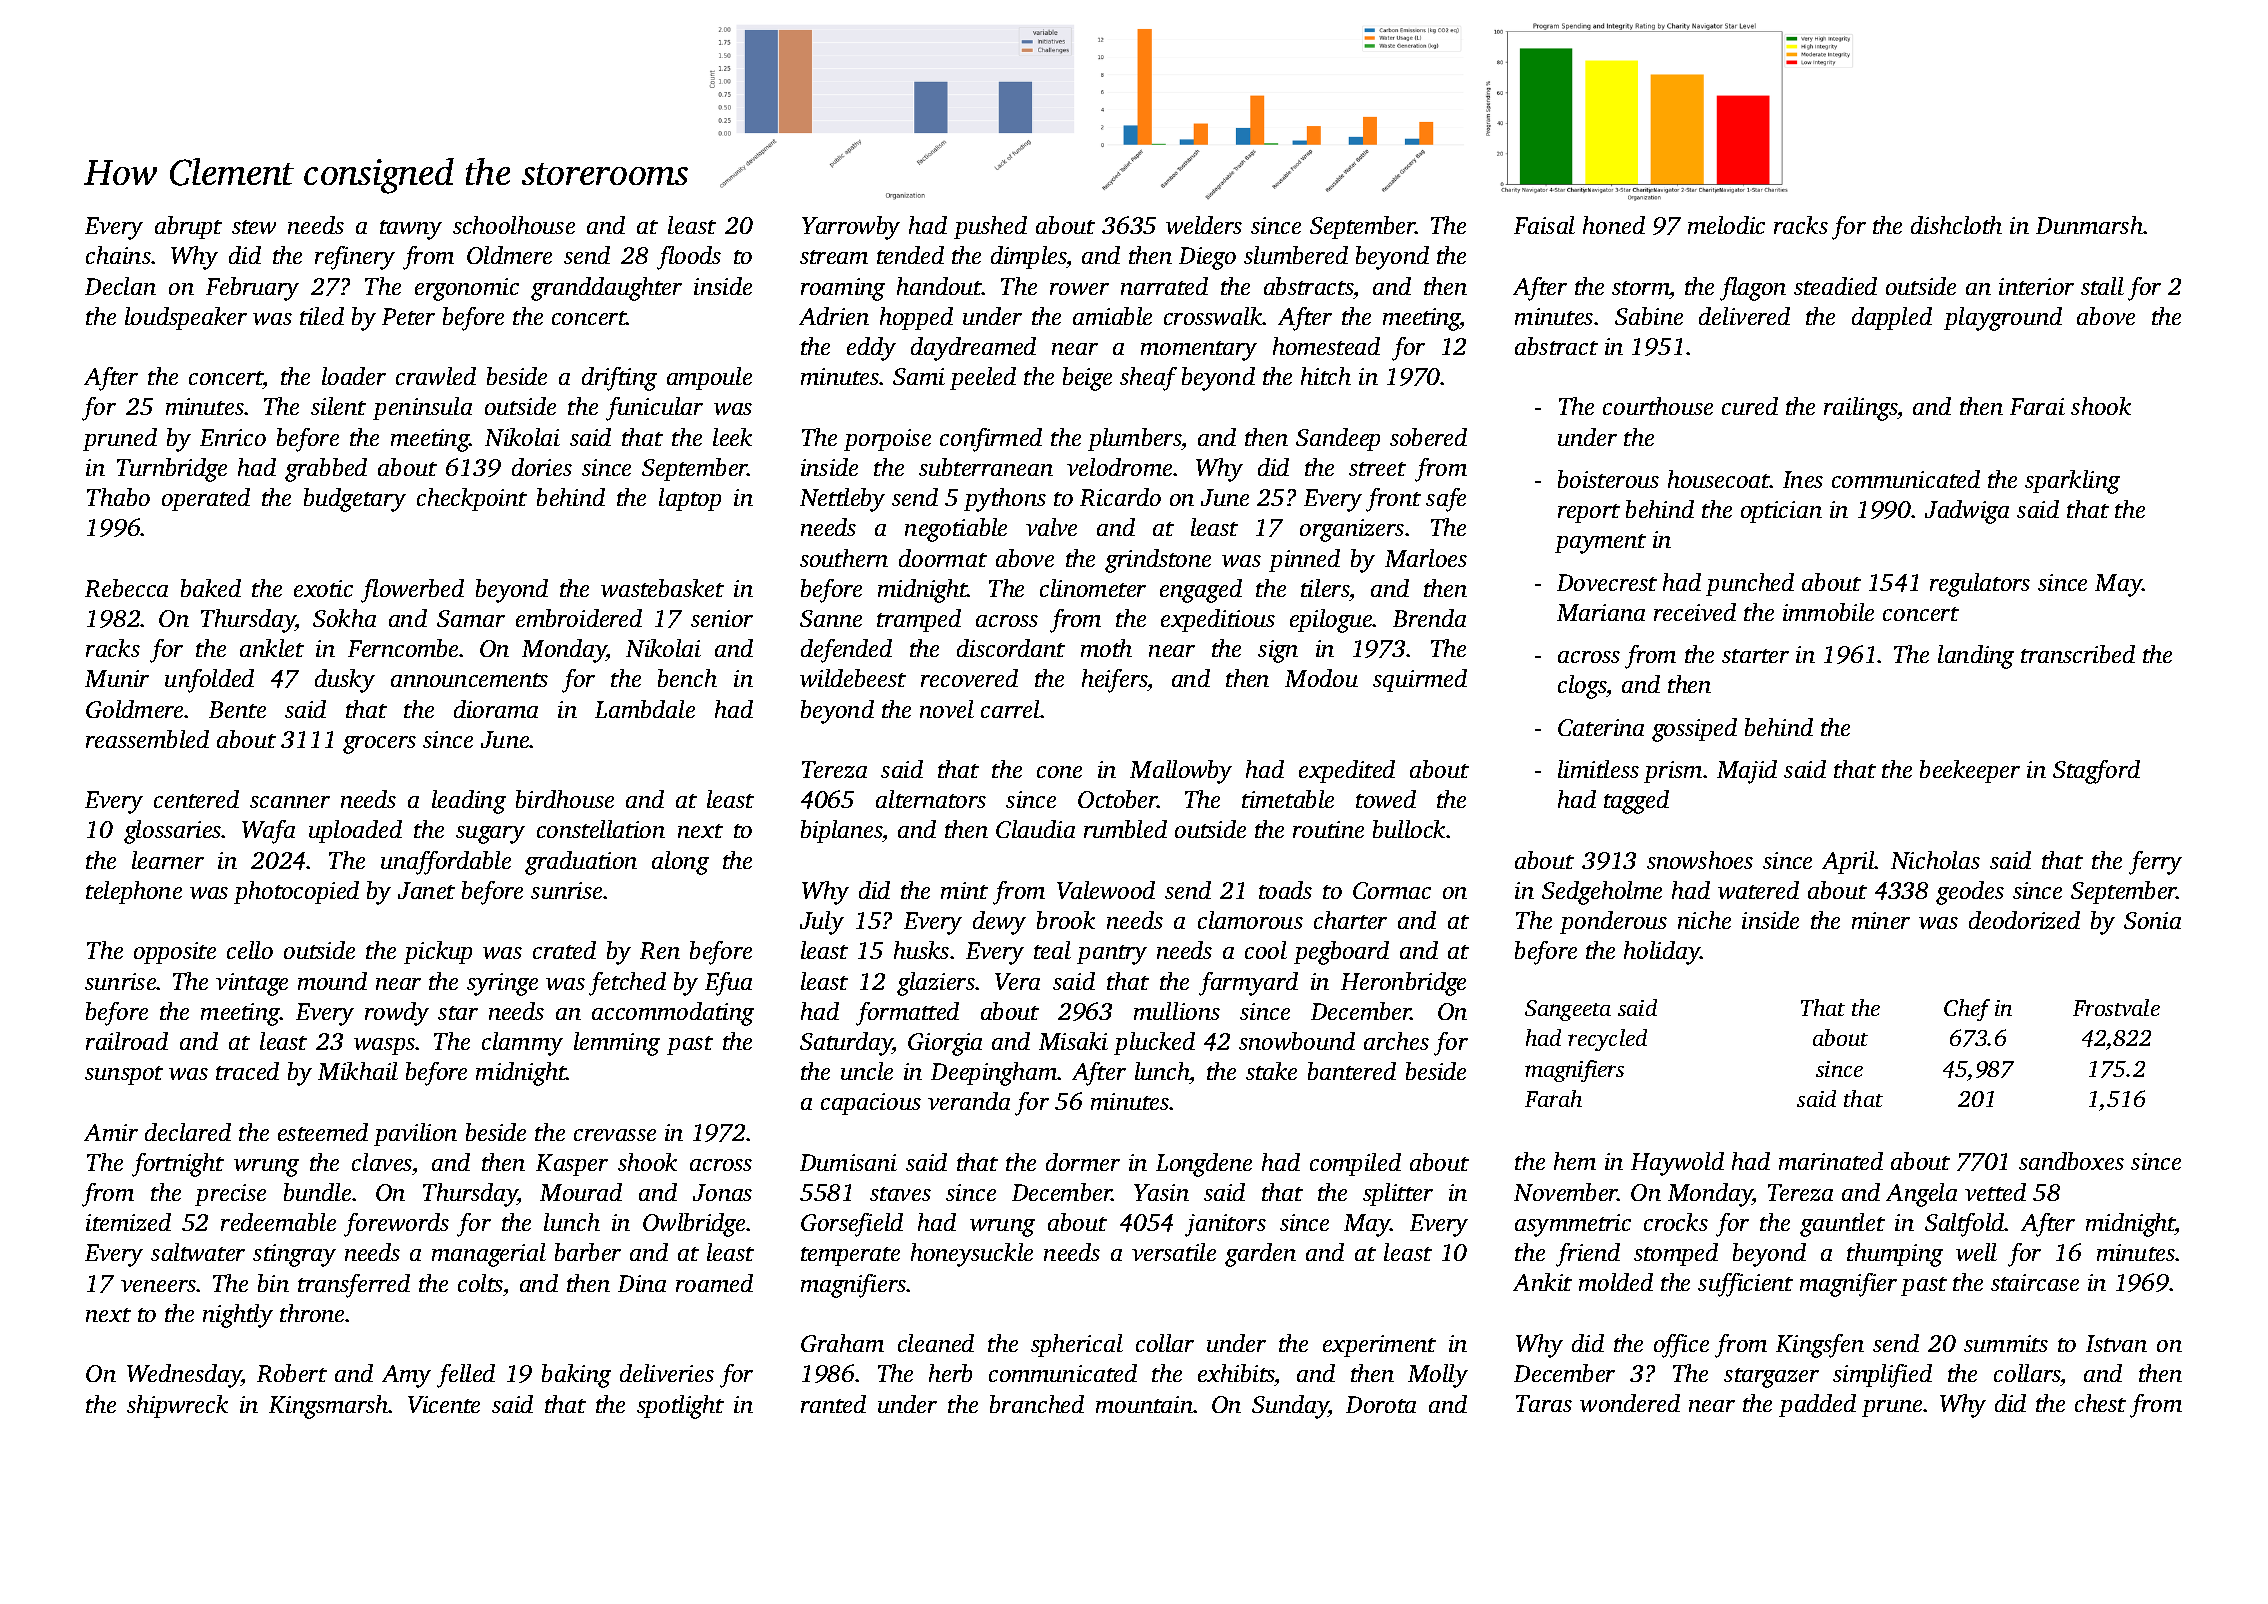 This document has height=1604, width=2268. I want to click on Diego, so click(1207, 258).
